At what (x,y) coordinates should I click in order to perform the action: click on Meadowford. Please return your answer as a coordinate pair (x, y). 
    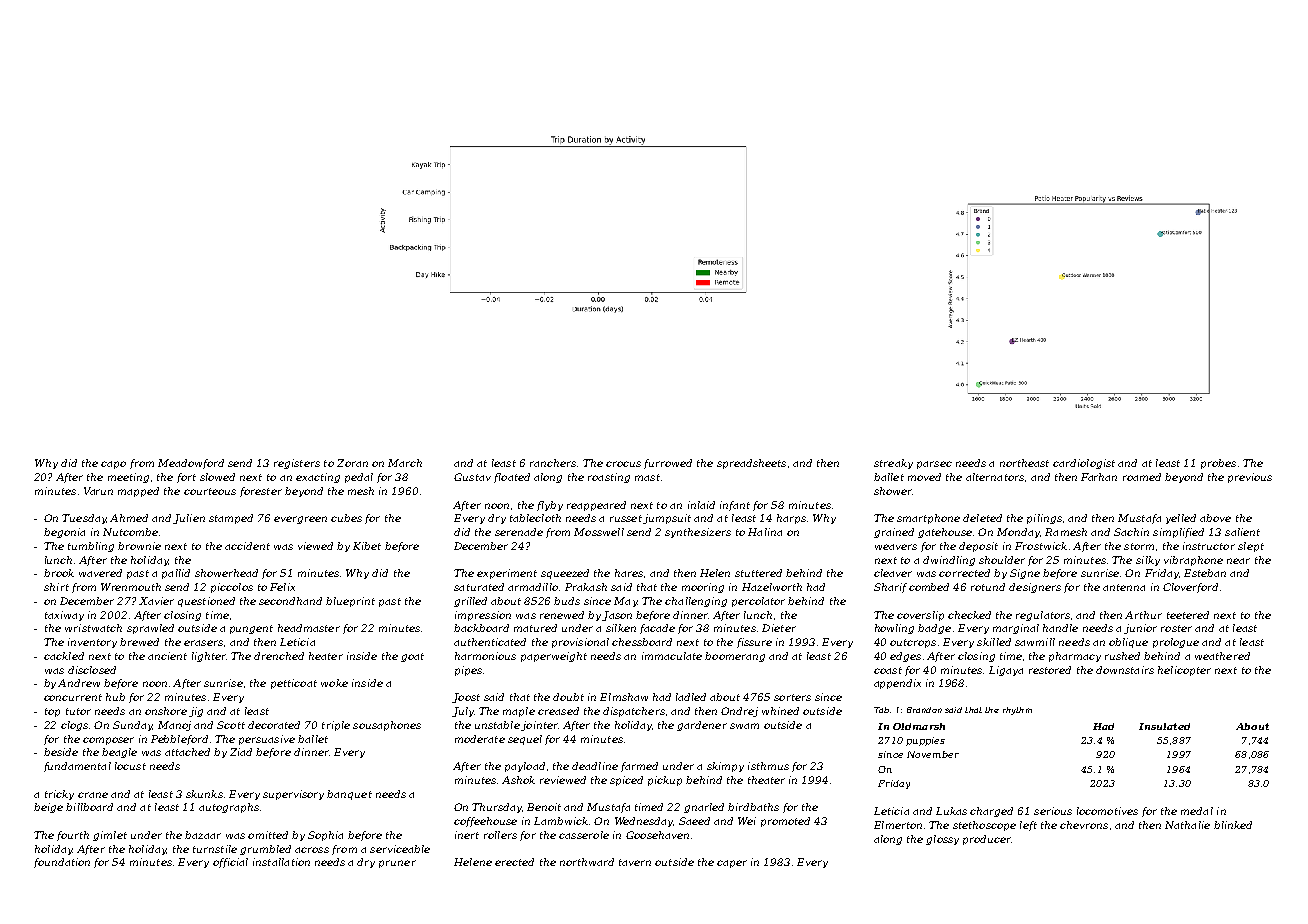
    Looking at the image, I should click on (191, 464).
